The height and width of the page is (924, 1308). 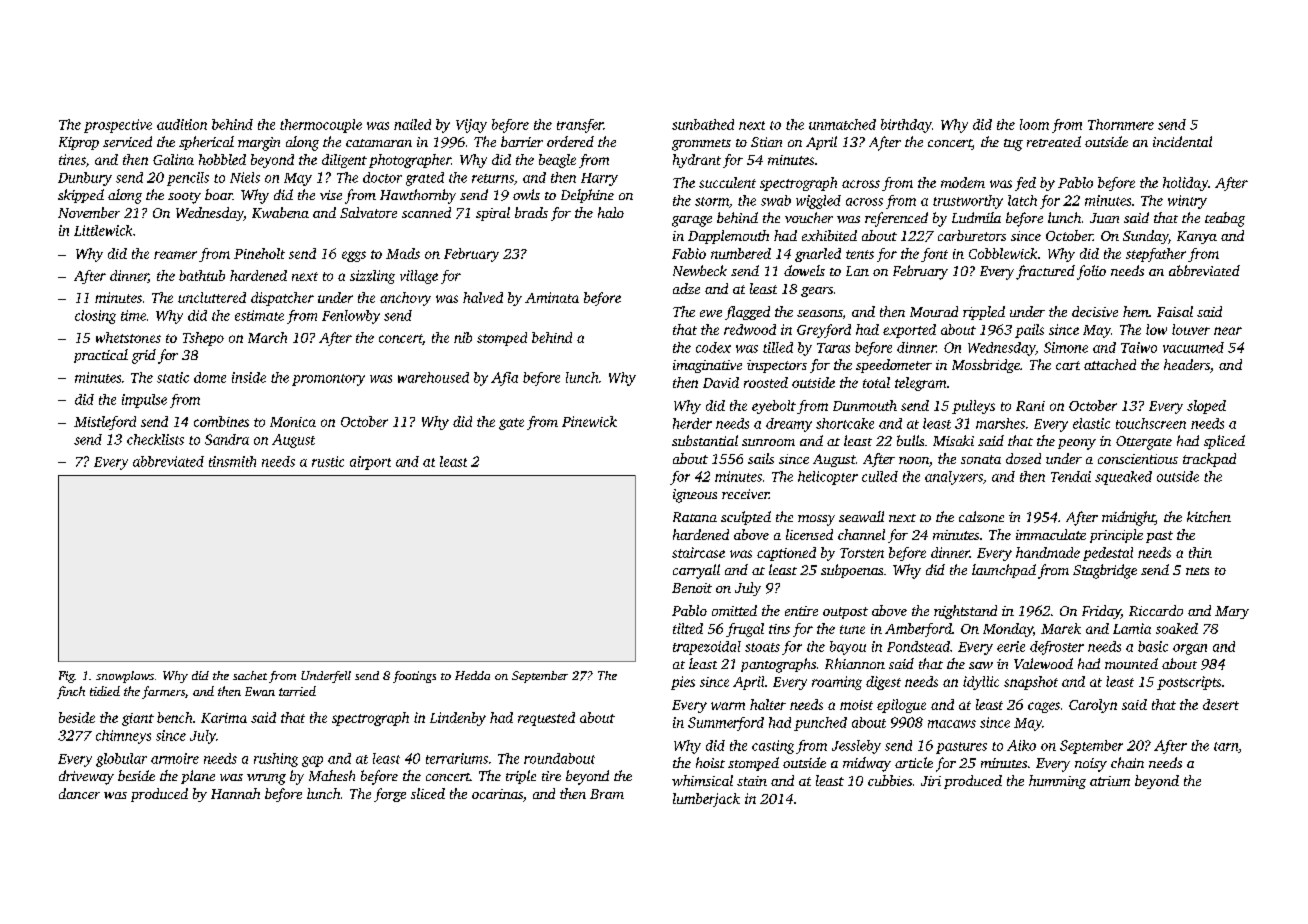 What do you see at coordinates (710, 762) in the page?
I see `hoist` at bounding box center [710, 762].
